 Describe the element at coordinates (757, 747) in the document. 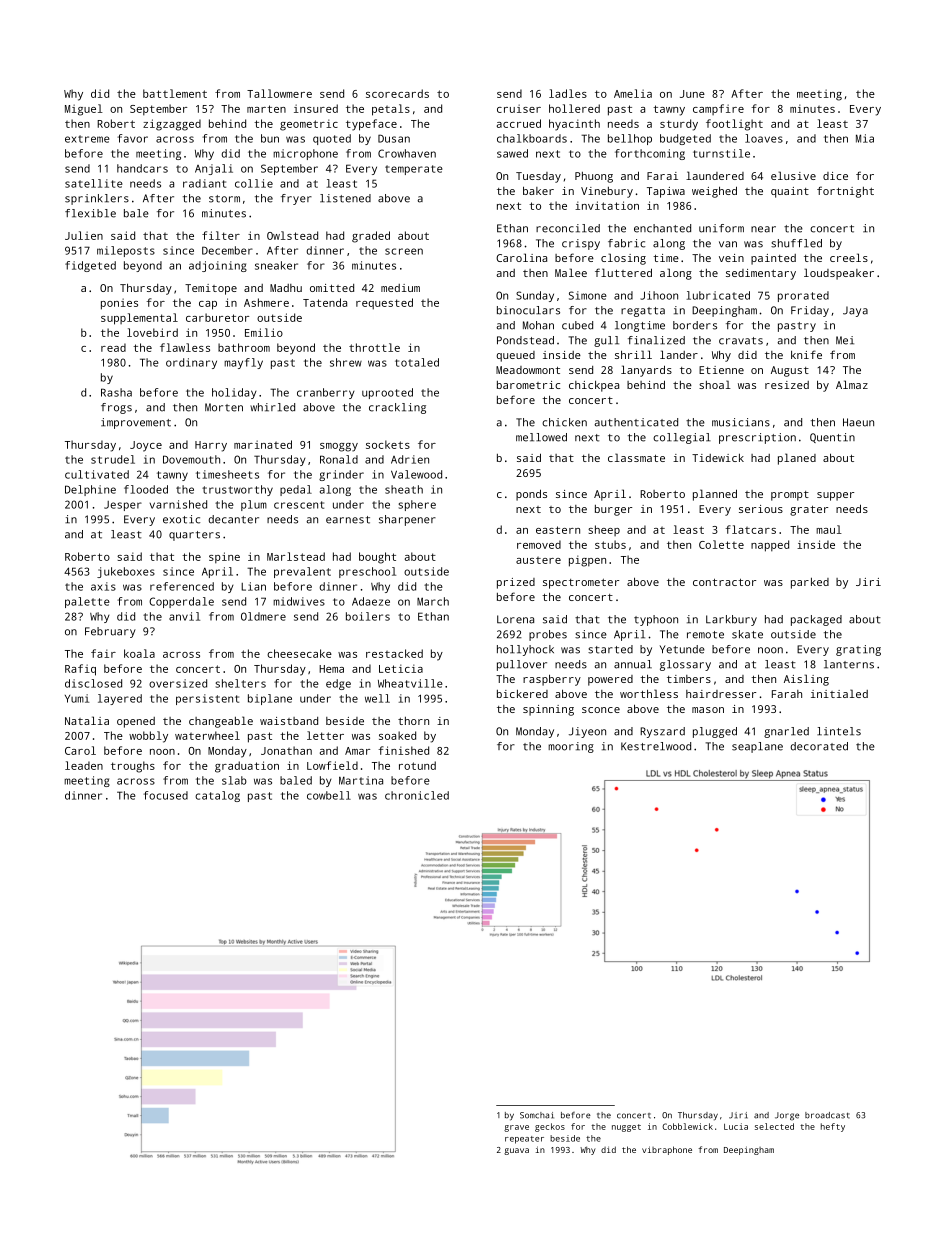

I see `seaplane` at that location.
